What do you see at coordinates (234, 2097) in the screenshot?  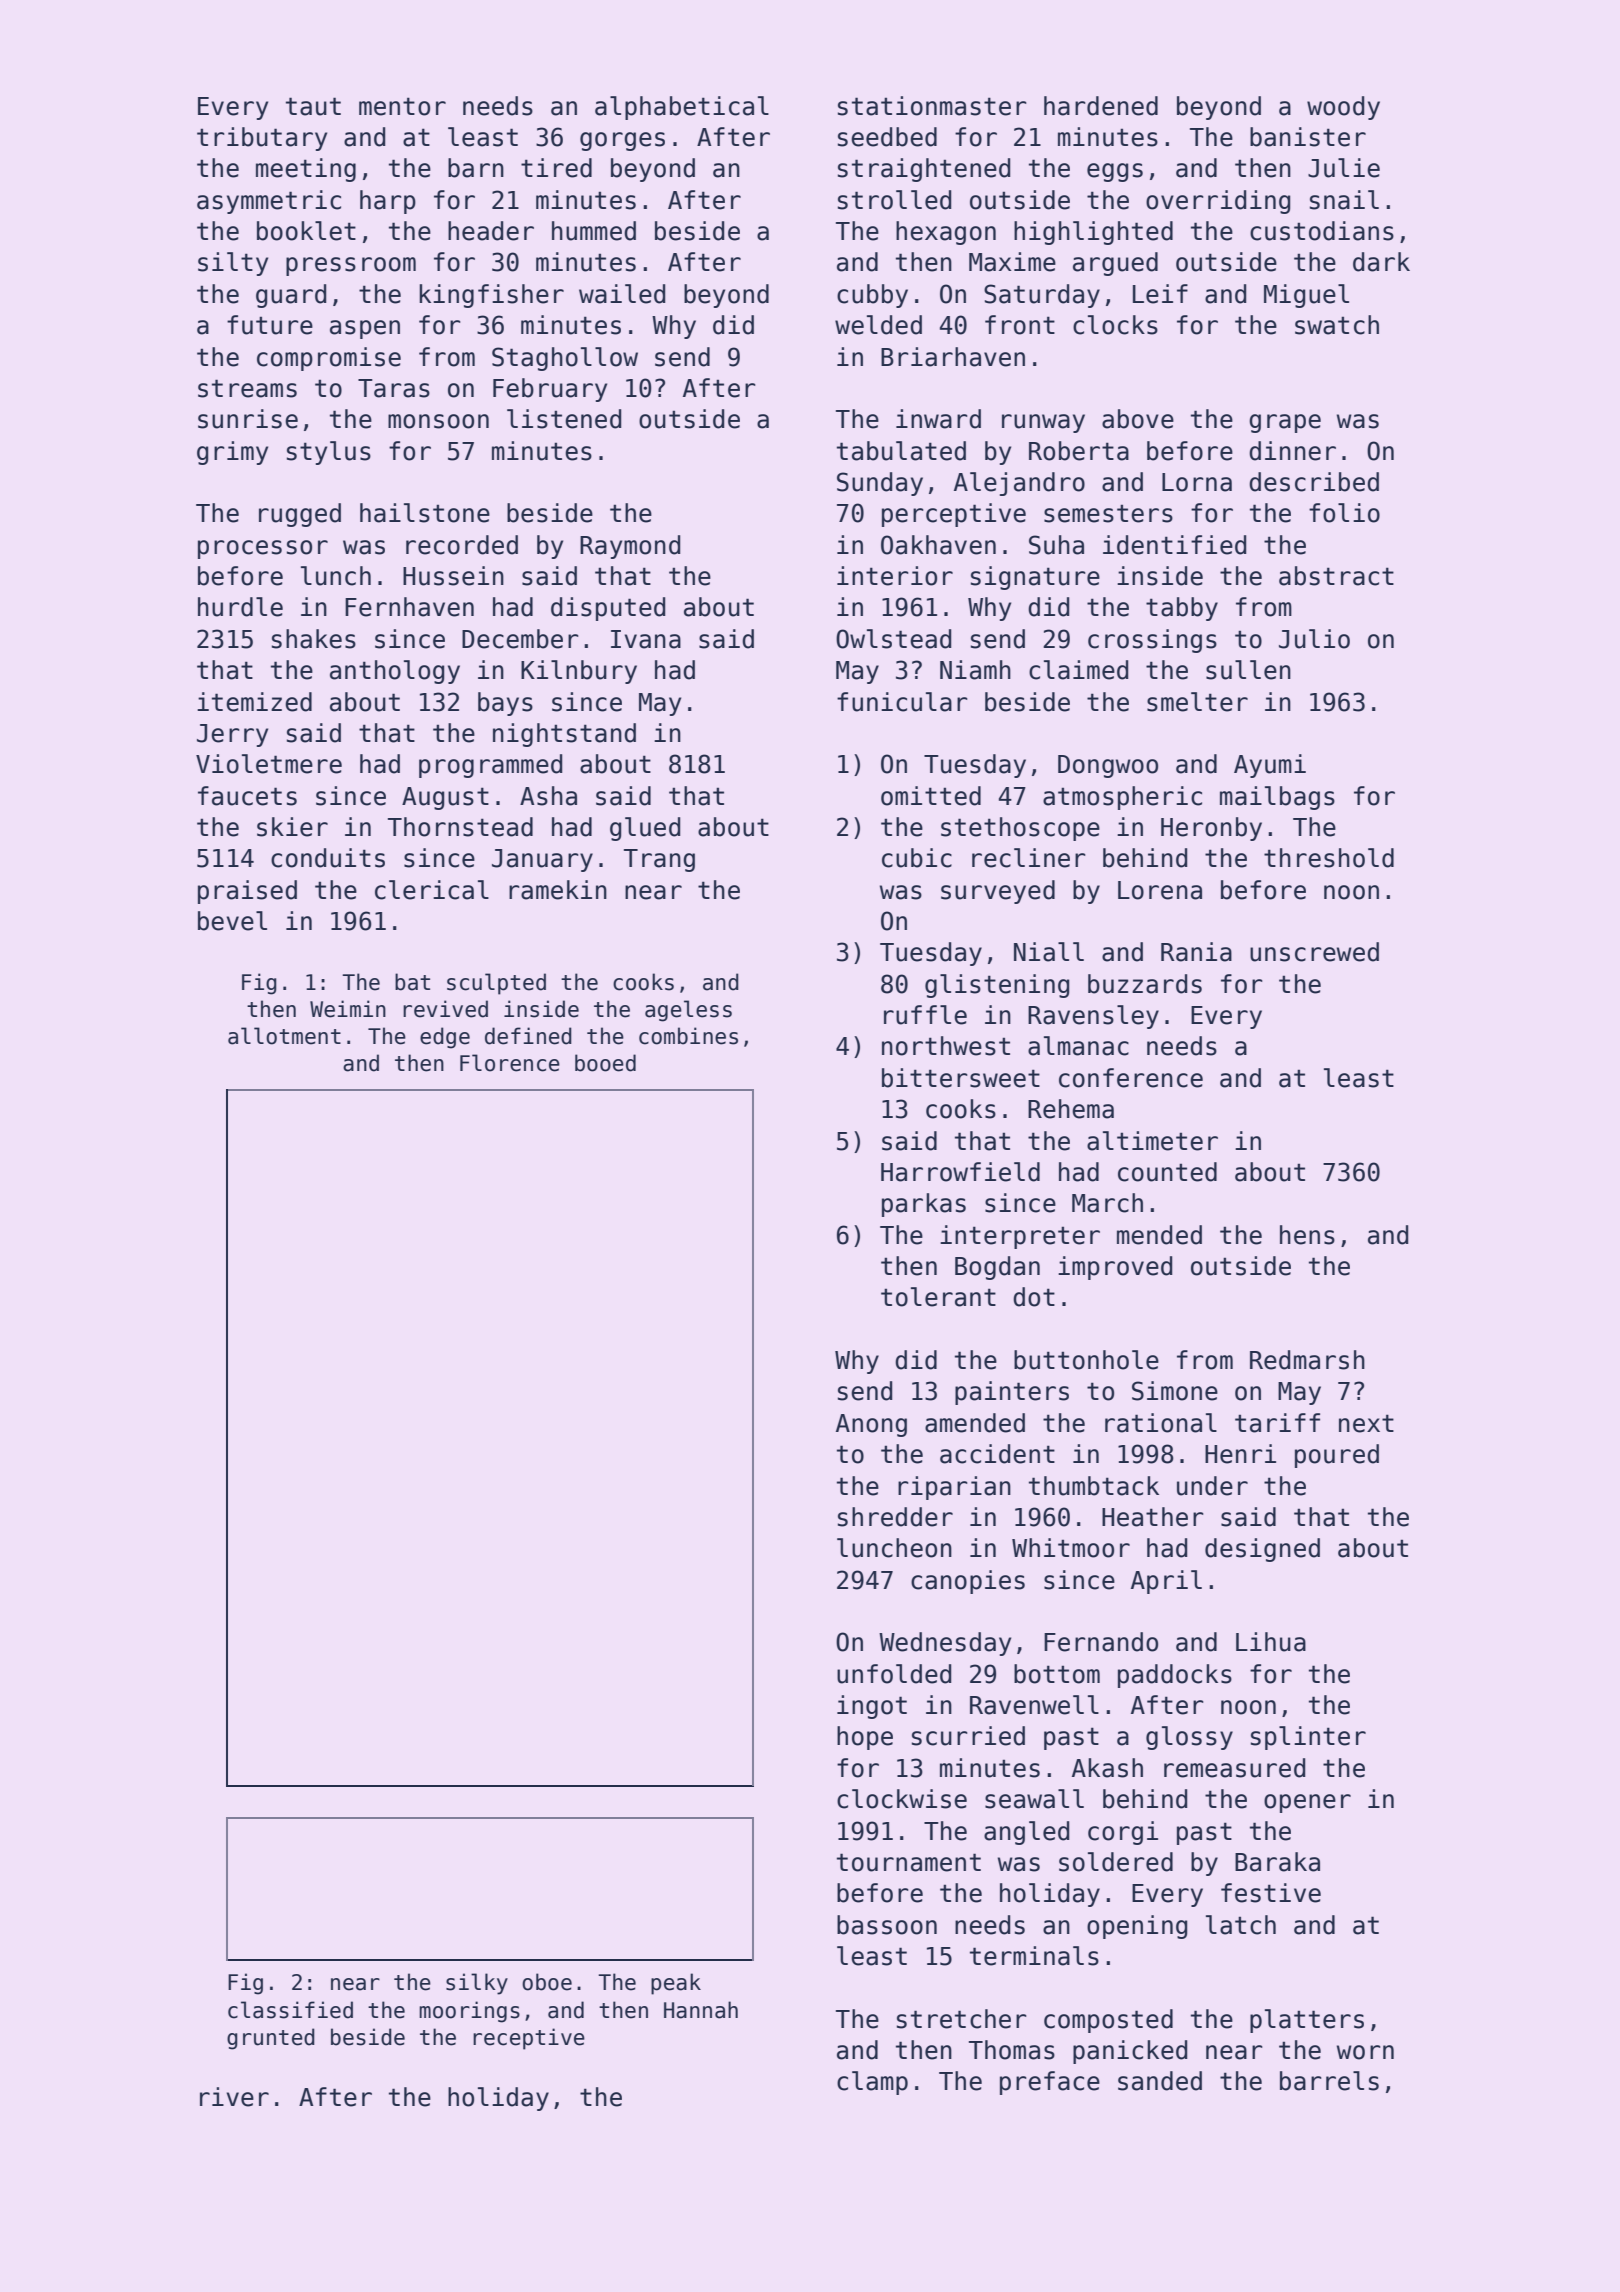 I see `river` at bounding box center [234, 2097].
